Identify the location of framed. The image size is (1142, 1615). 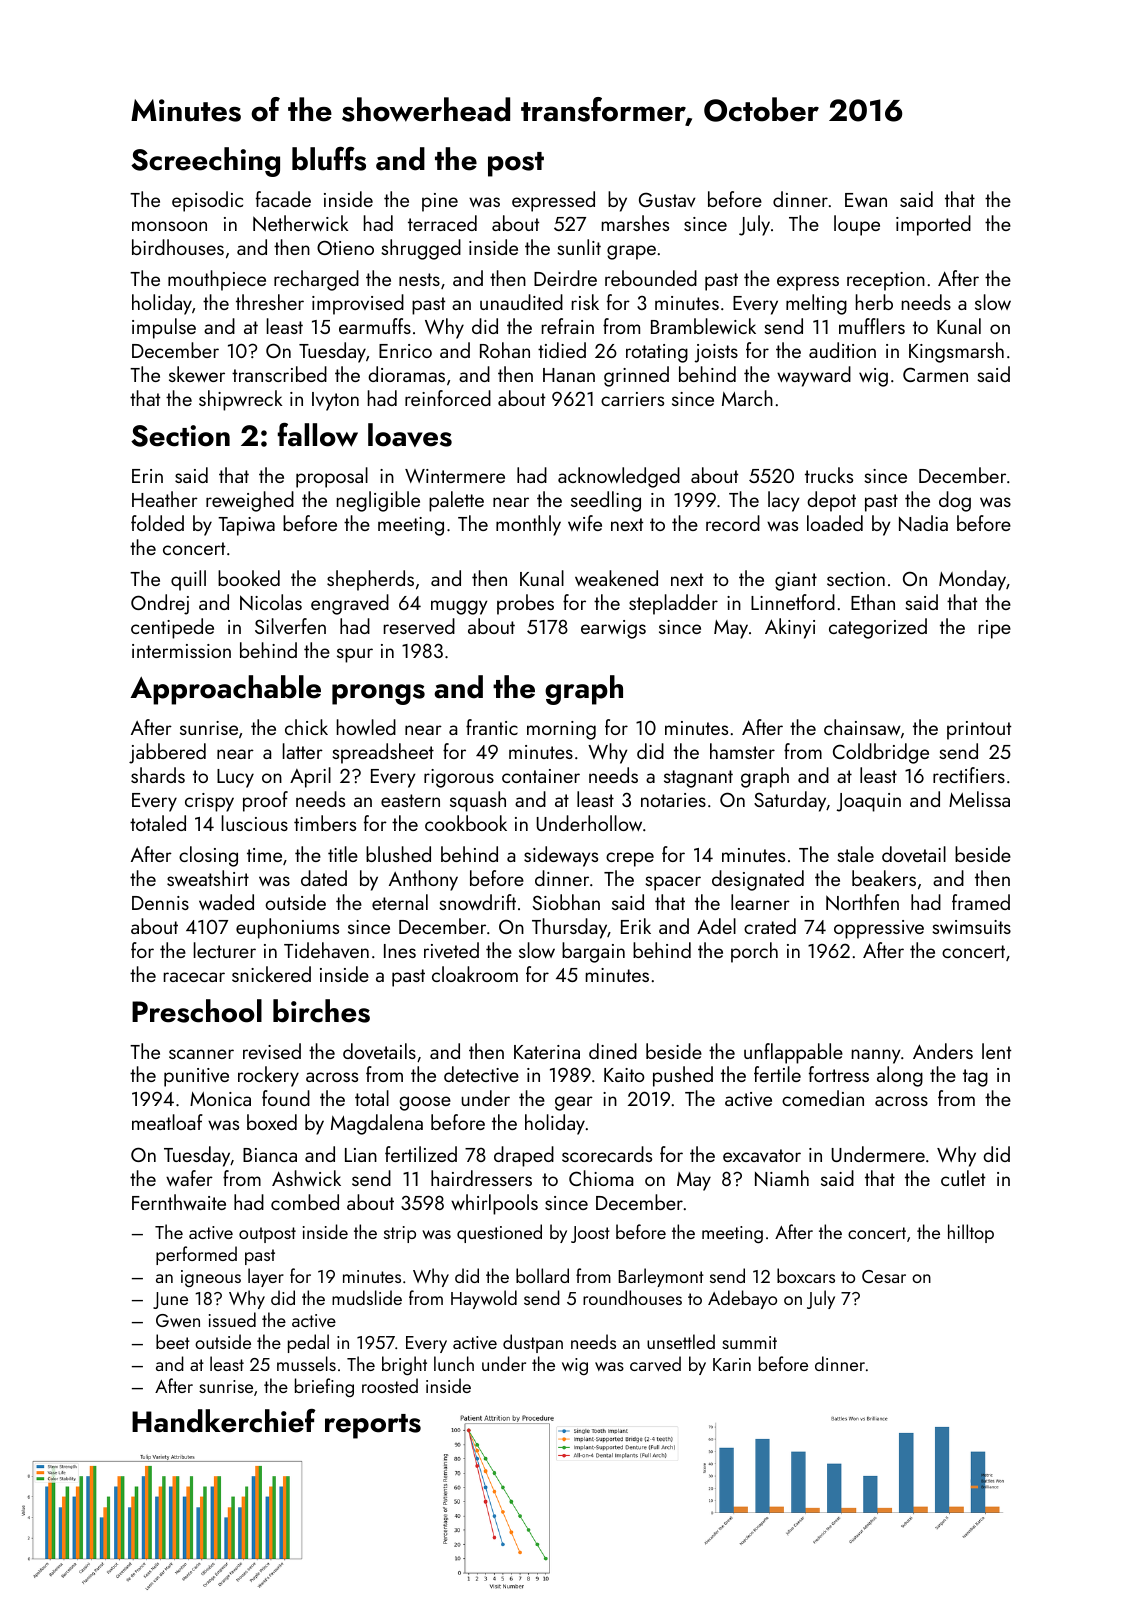
(981, 902).
